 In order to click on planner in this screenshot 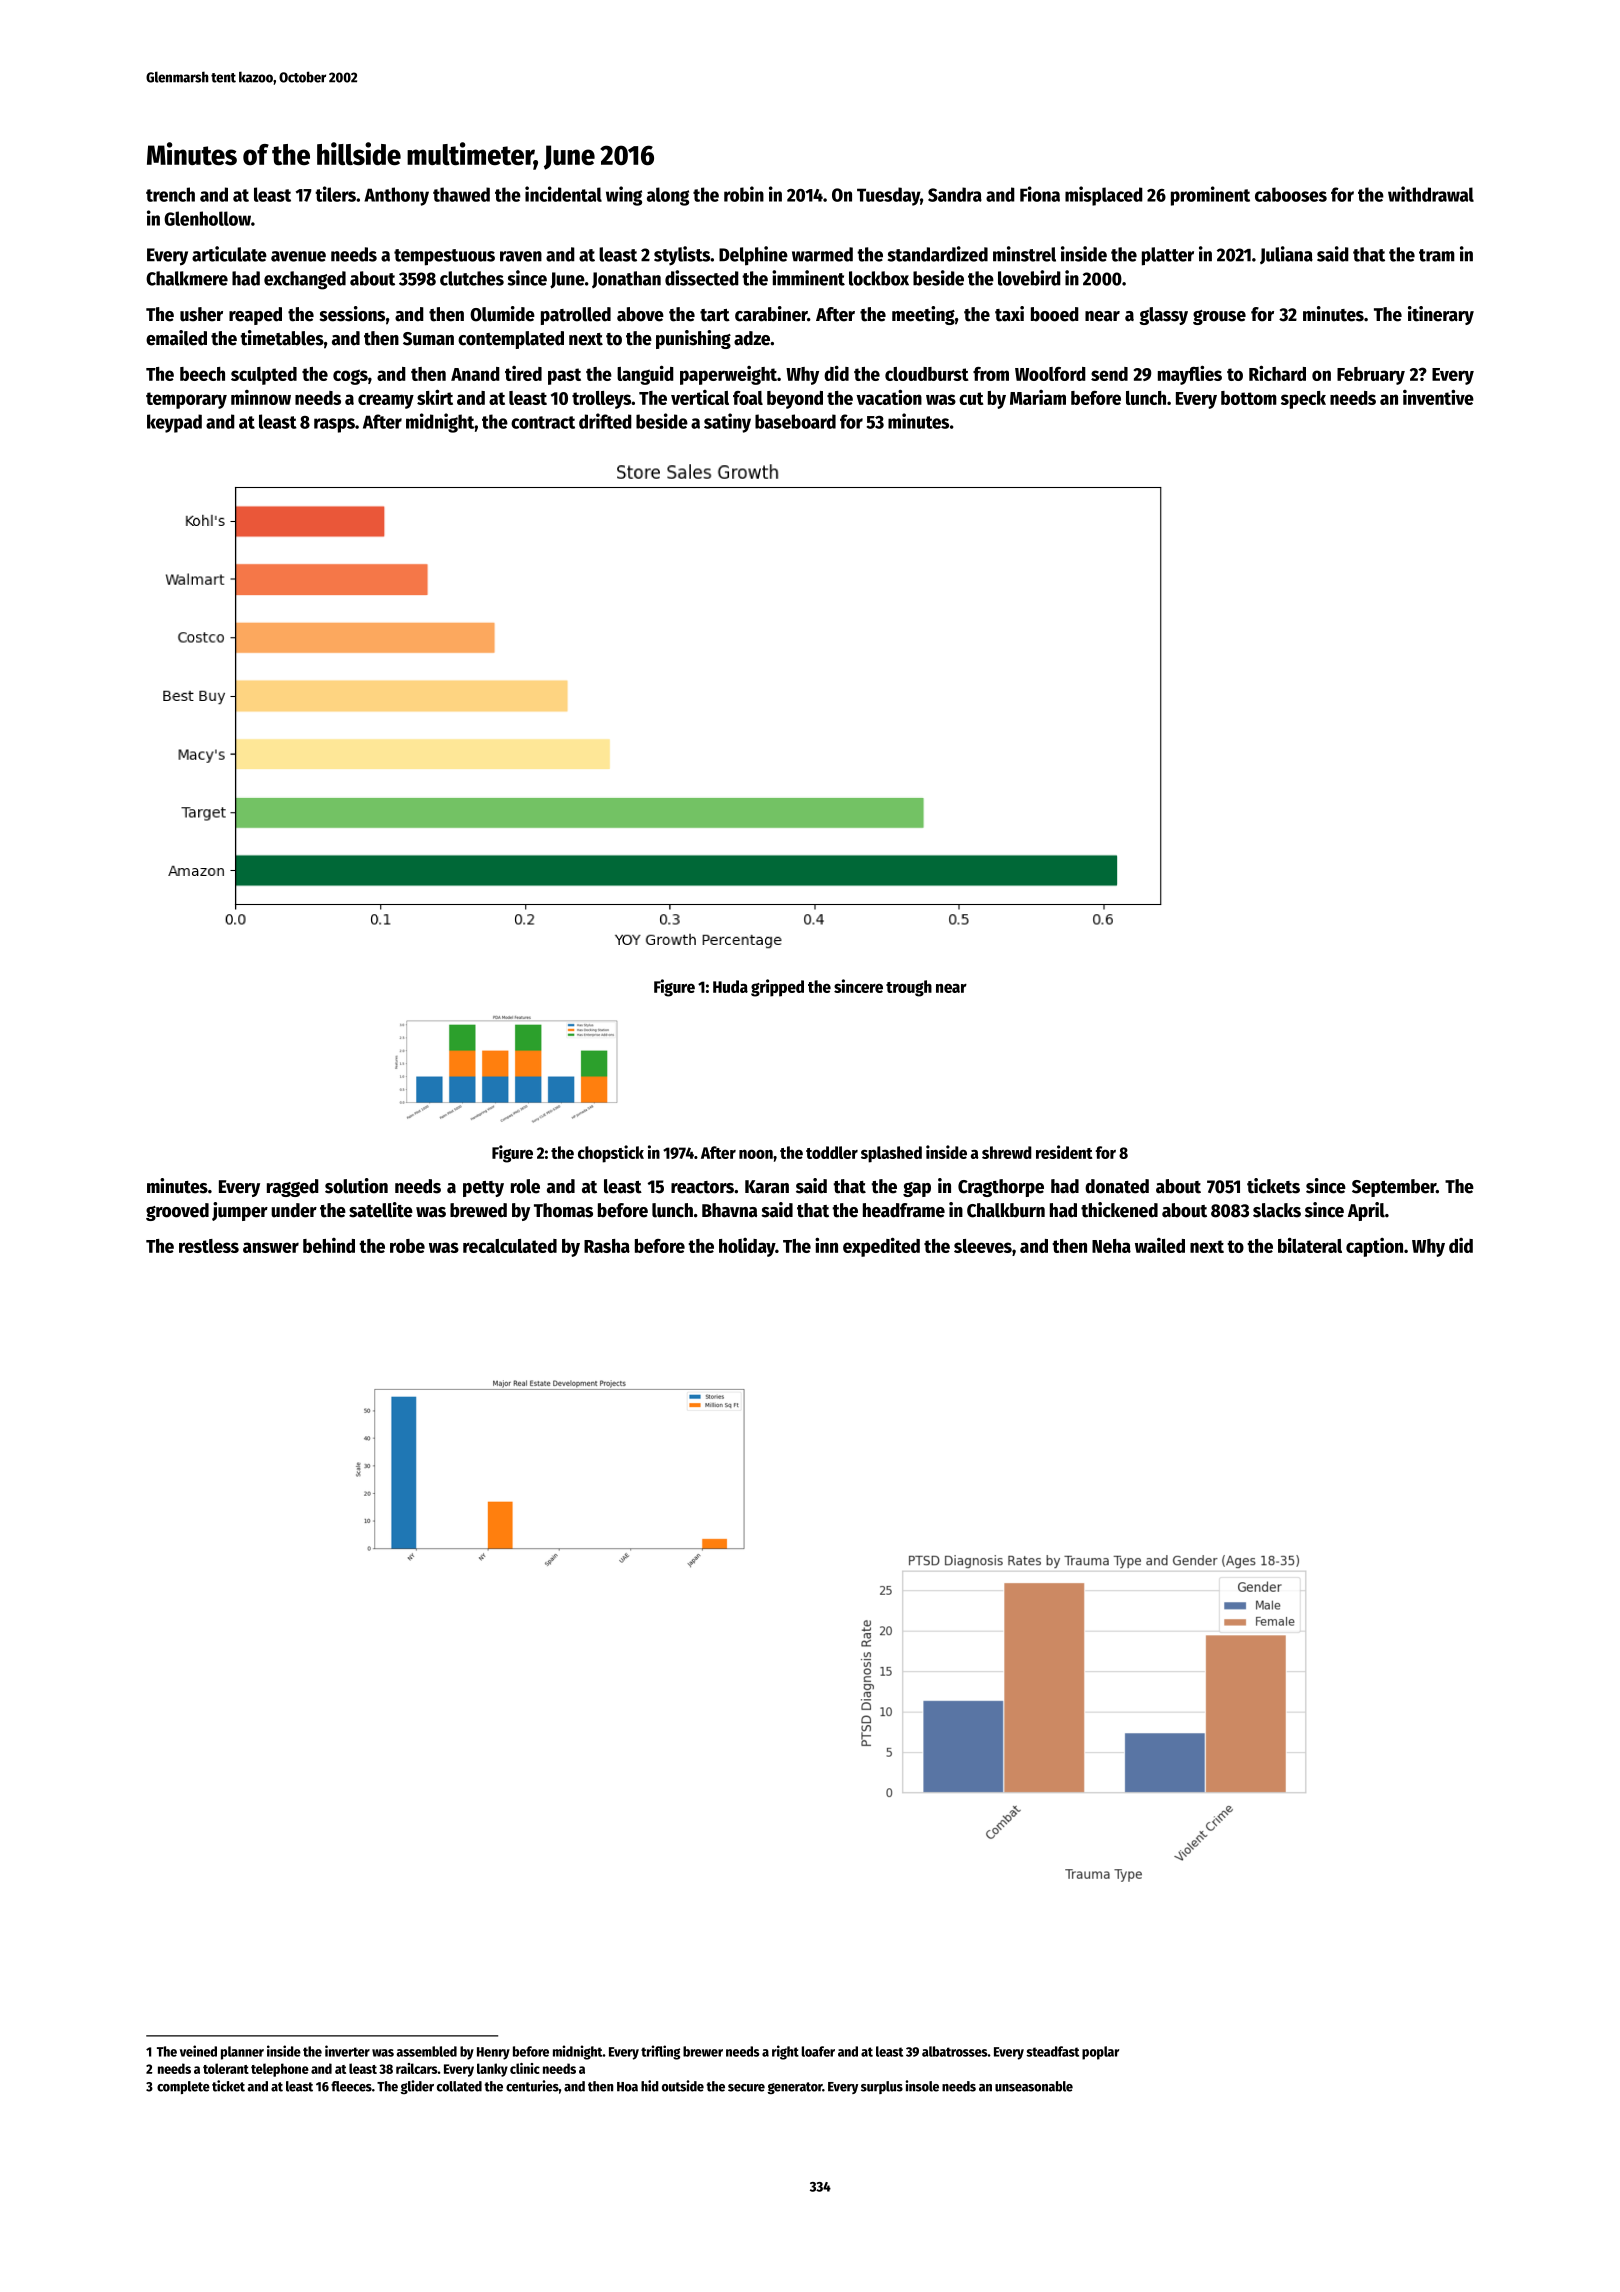, I will do `click(242, 2053)`.
